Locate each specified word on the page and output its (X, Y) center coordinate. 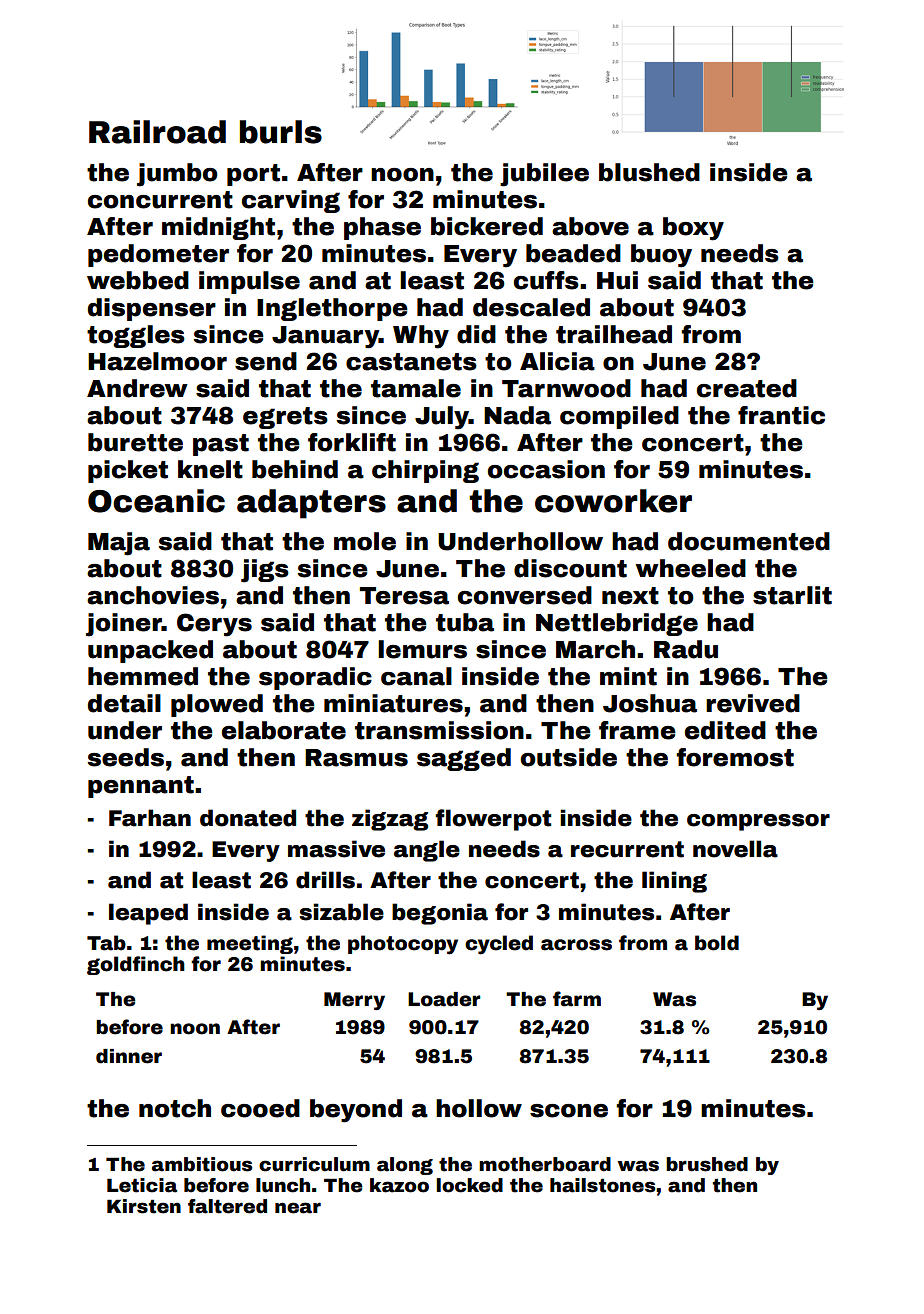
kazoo (399, 1185)
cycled (499, 945)
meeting (250, 944)
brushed (707, 1164)
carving (291, 201)
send (266, 361)
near (298, 1208)
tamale (416, 388)
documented (749, 541)
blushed (649, 172)
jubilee (544, 175)
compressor (758, 822)
